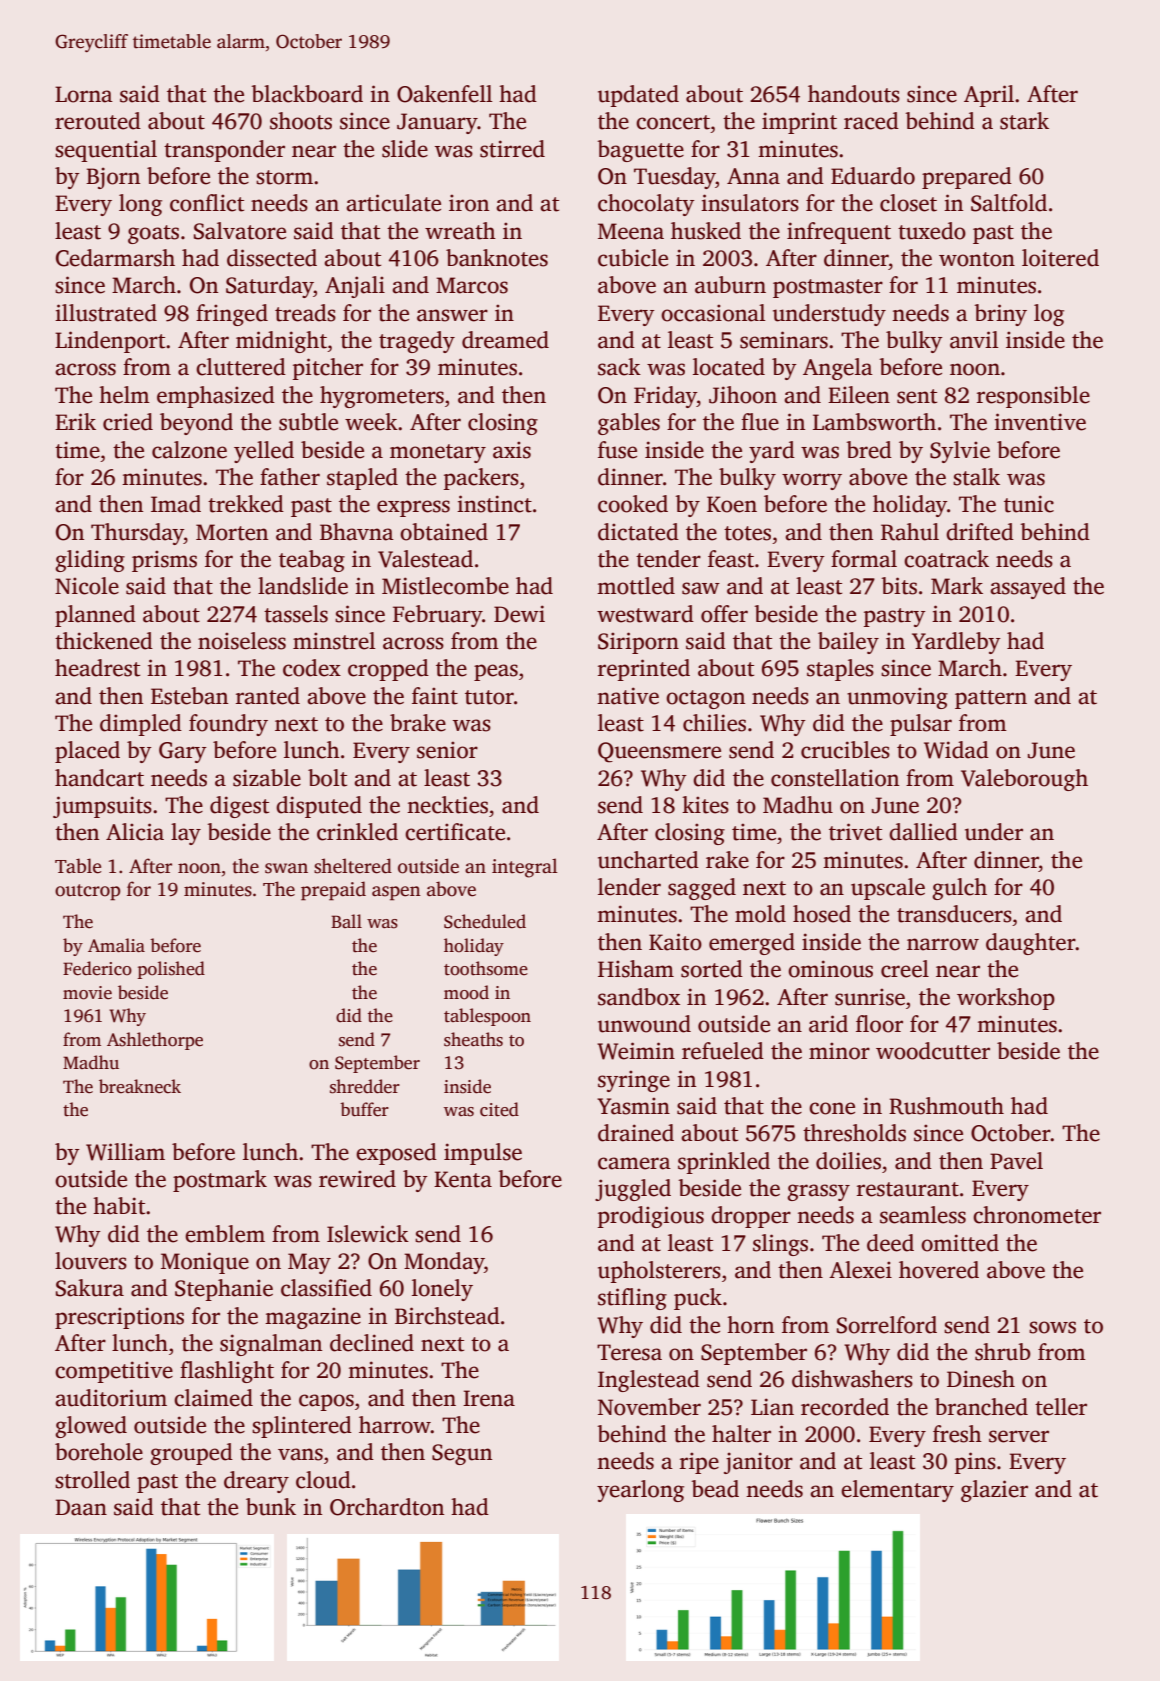  Describe the element at coordinates (462, 1454) in the screenshot. I see `Segun` at that location.
